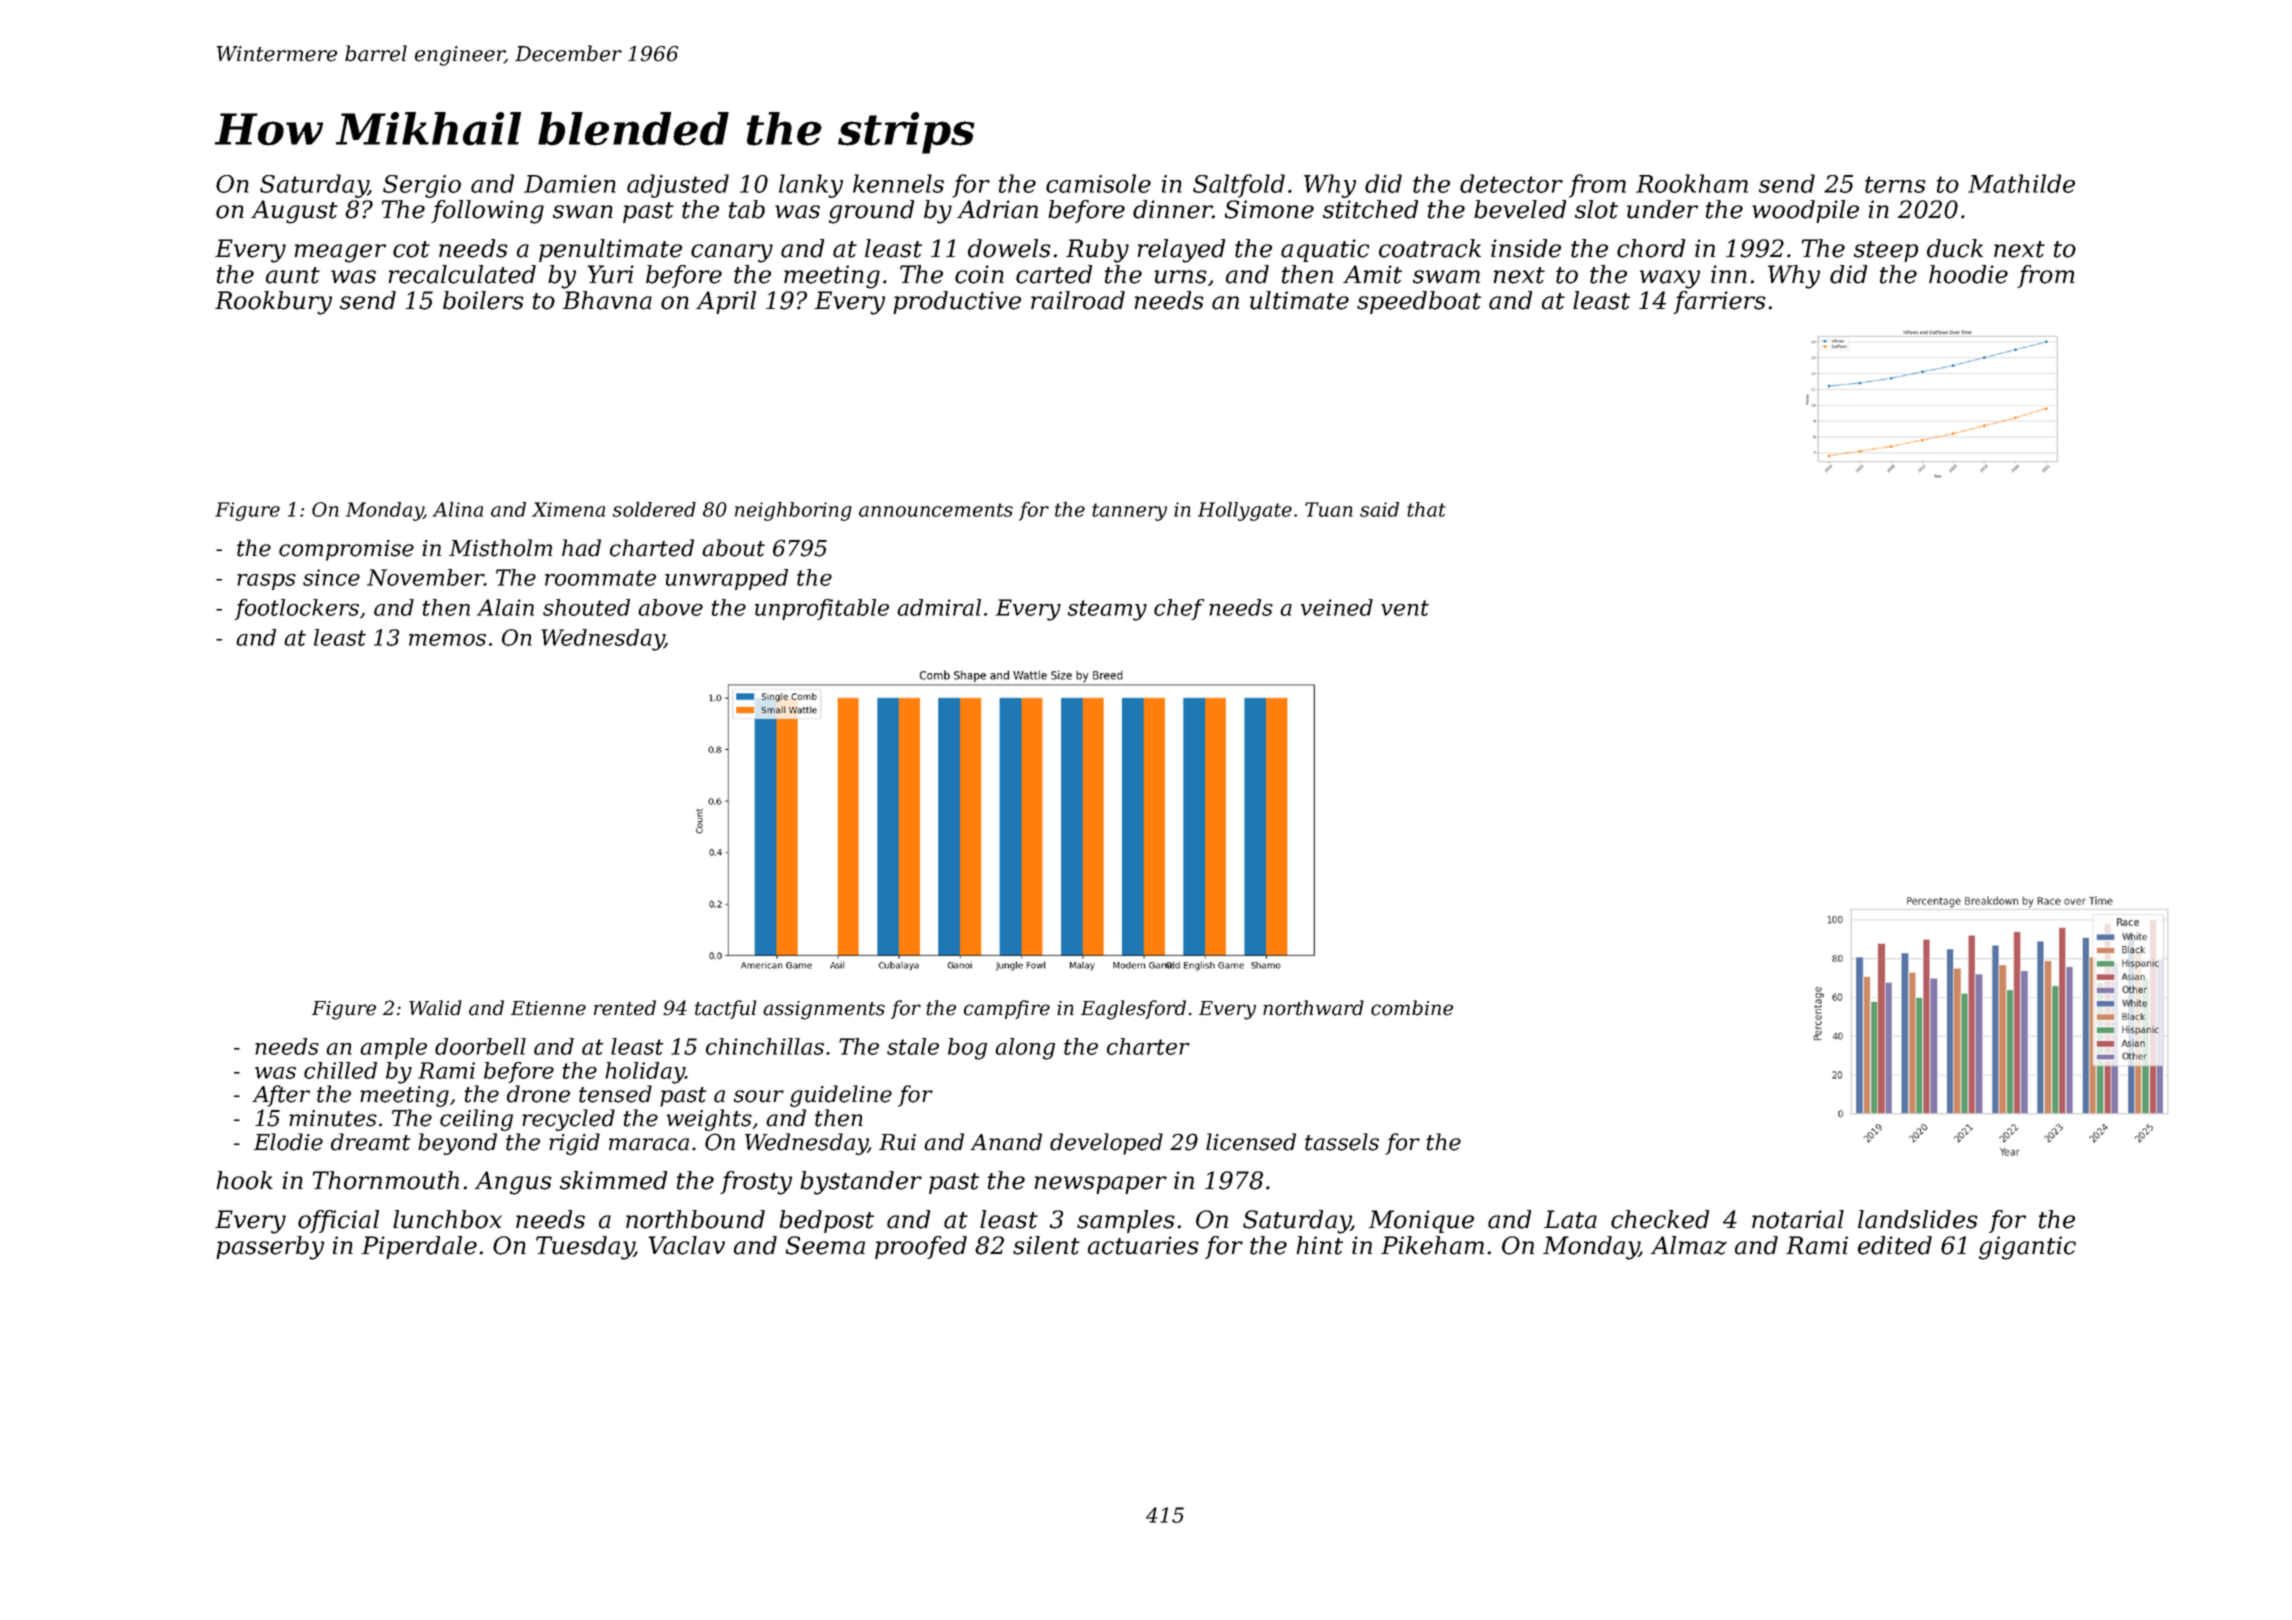  I want to click on Rookbury, so click(273, 303).
